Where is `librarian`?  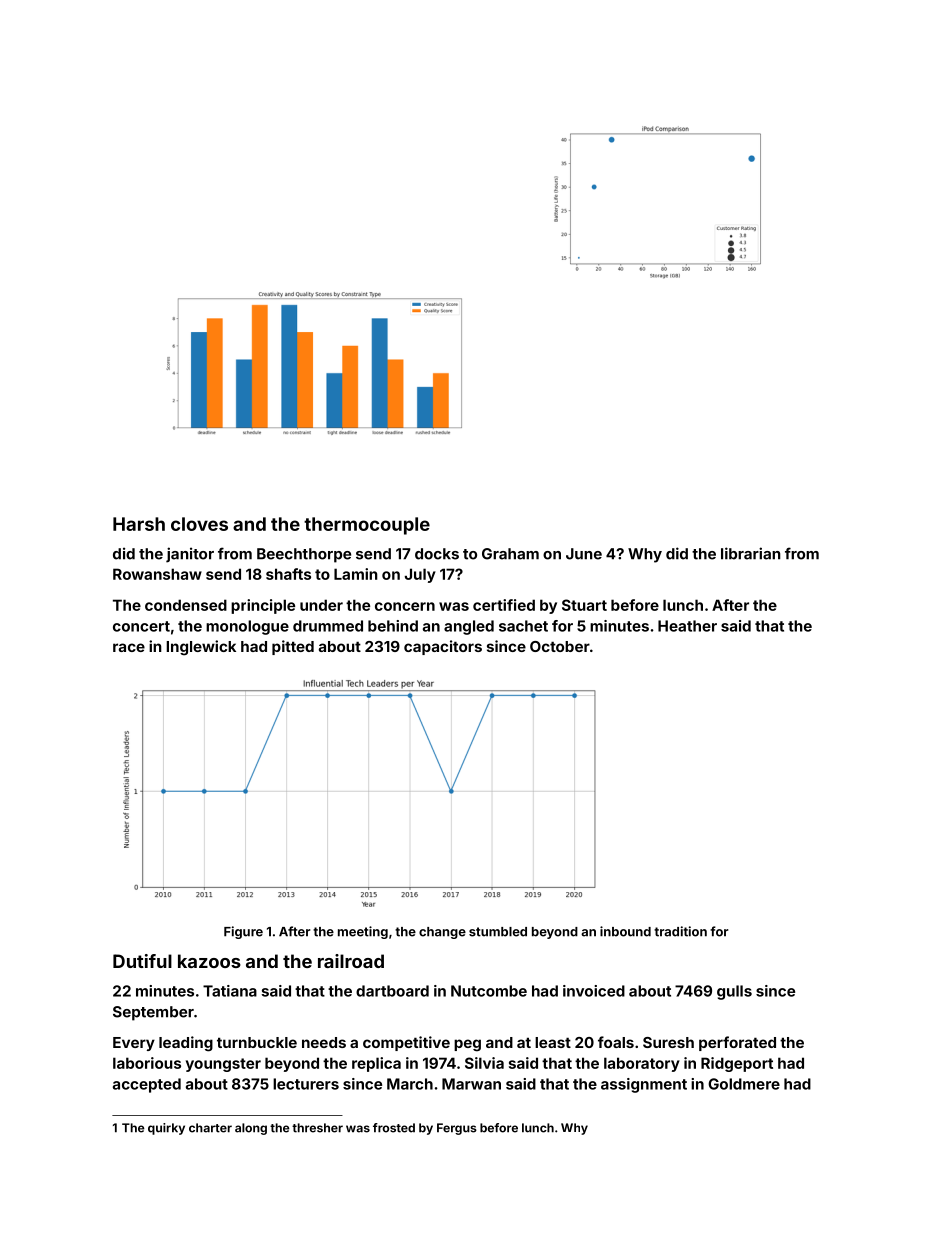 librarian is located at coordinates (751, 553).
